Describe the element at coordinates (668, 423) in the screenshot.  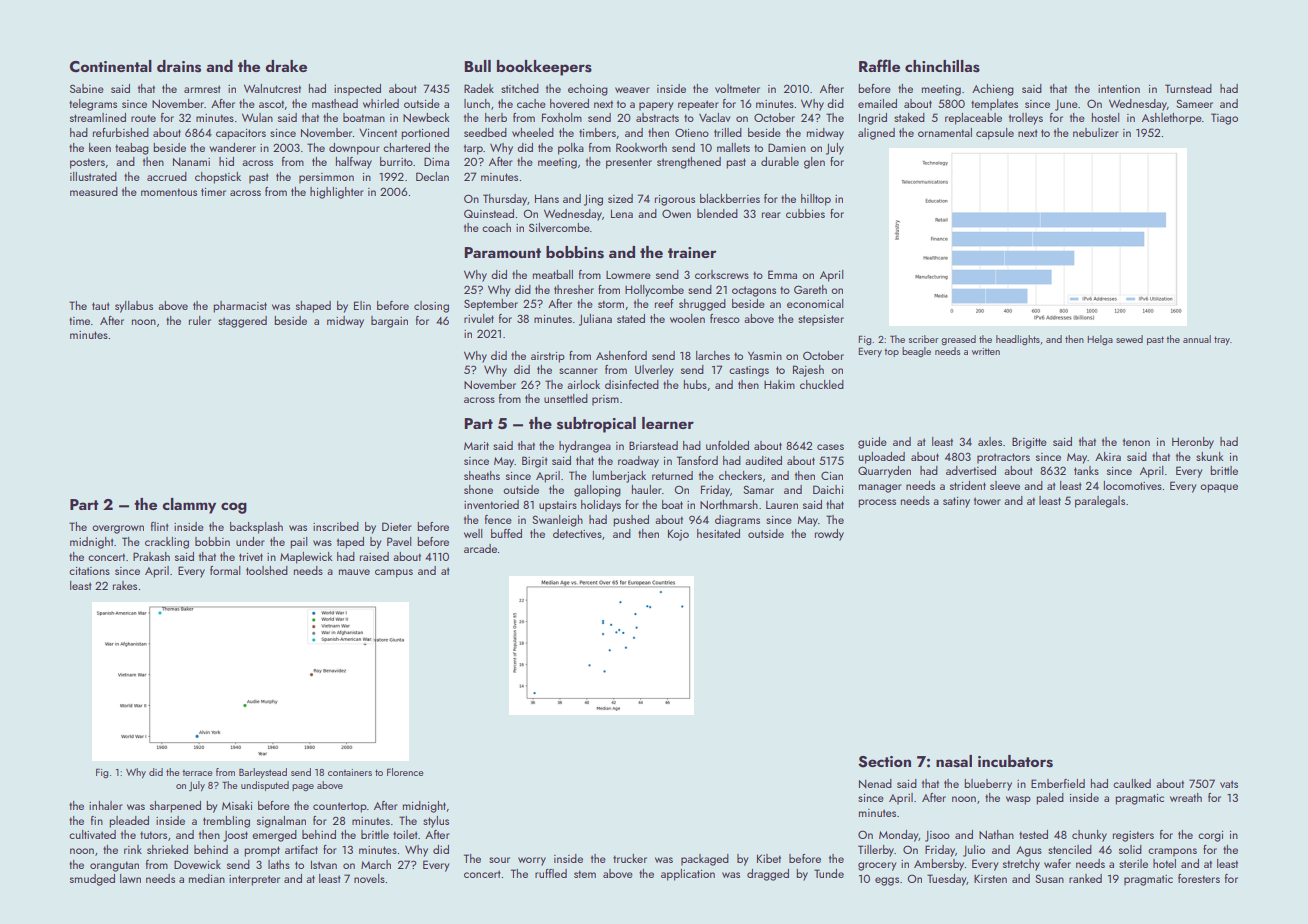
I see `learner` at that location.
